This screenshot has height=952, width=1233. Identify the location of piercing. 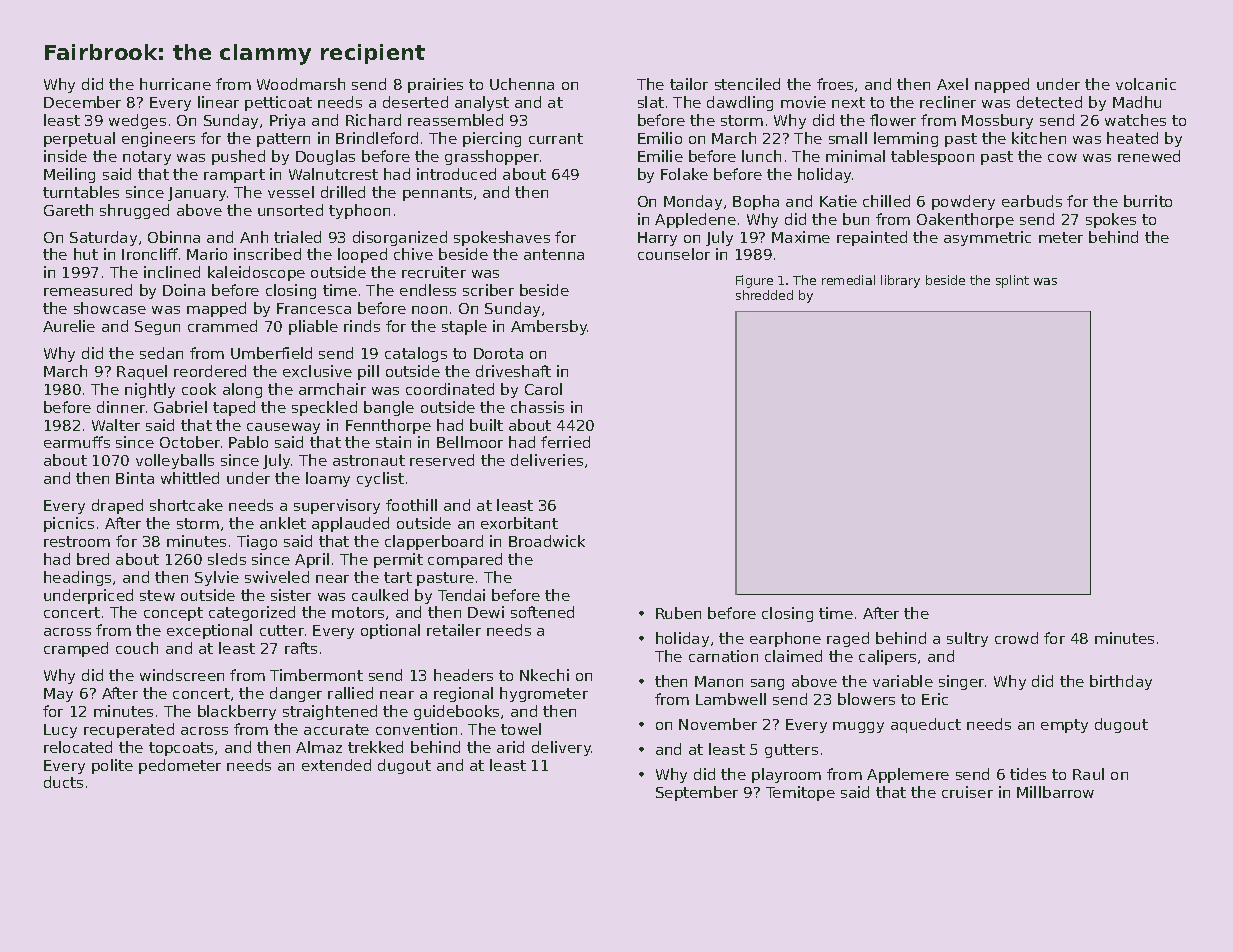
(492, 139).
